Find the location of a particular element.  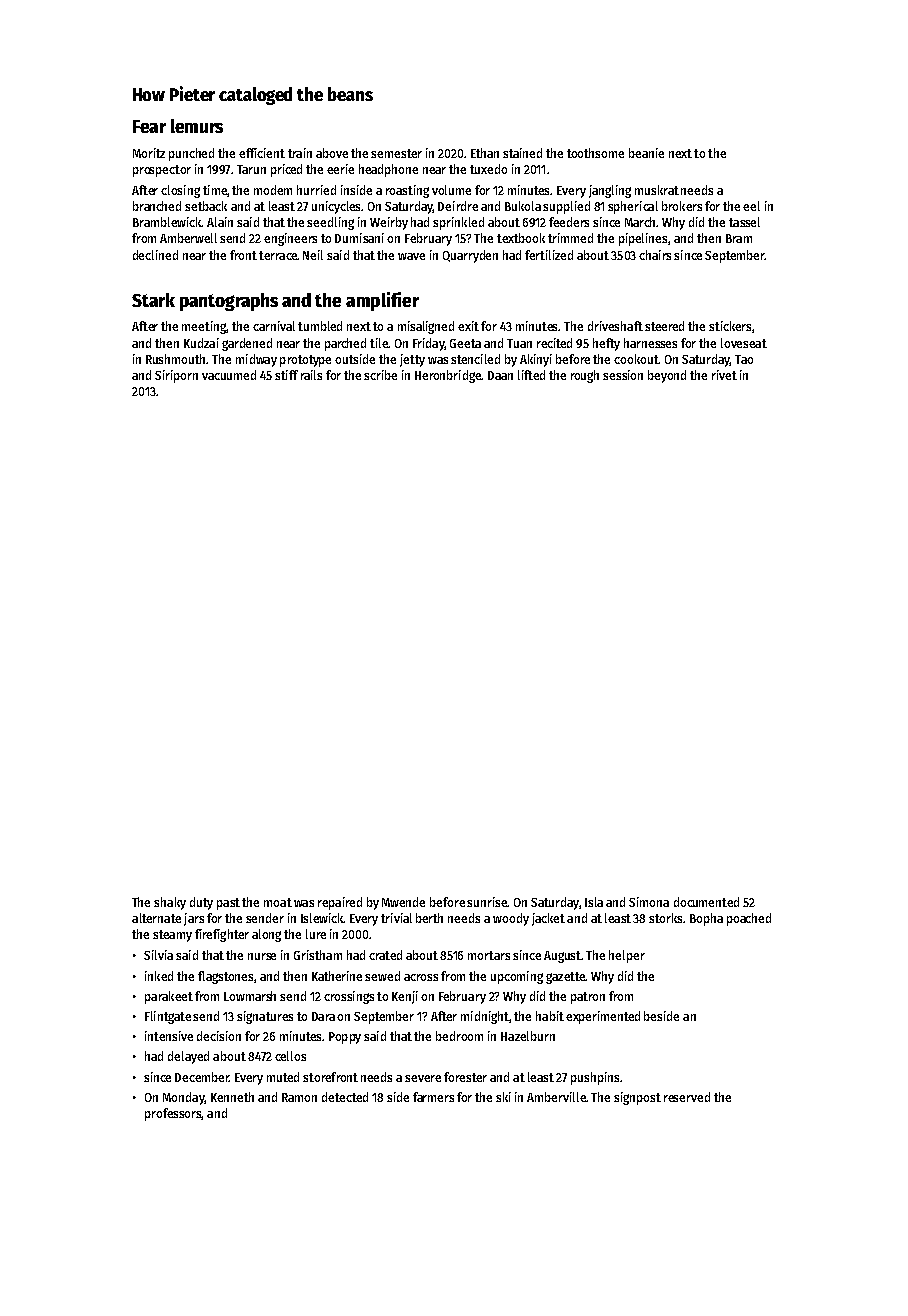

shaky is located at coordinates (170, 903).
